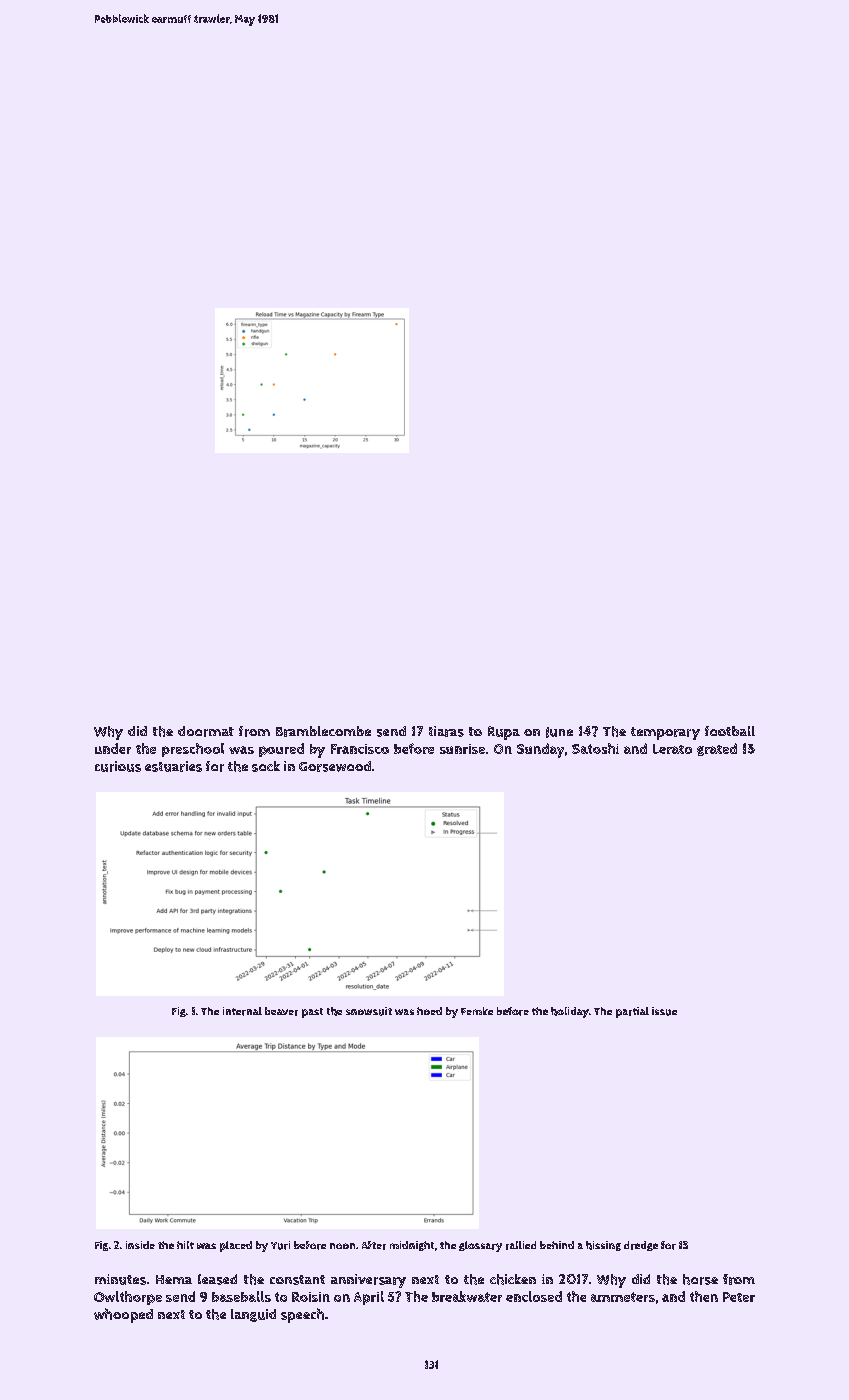 This screenshot has width=849, height=1400. Describe the element at coordinates (113, 748) in the screenshot. I see `under` at that location.
